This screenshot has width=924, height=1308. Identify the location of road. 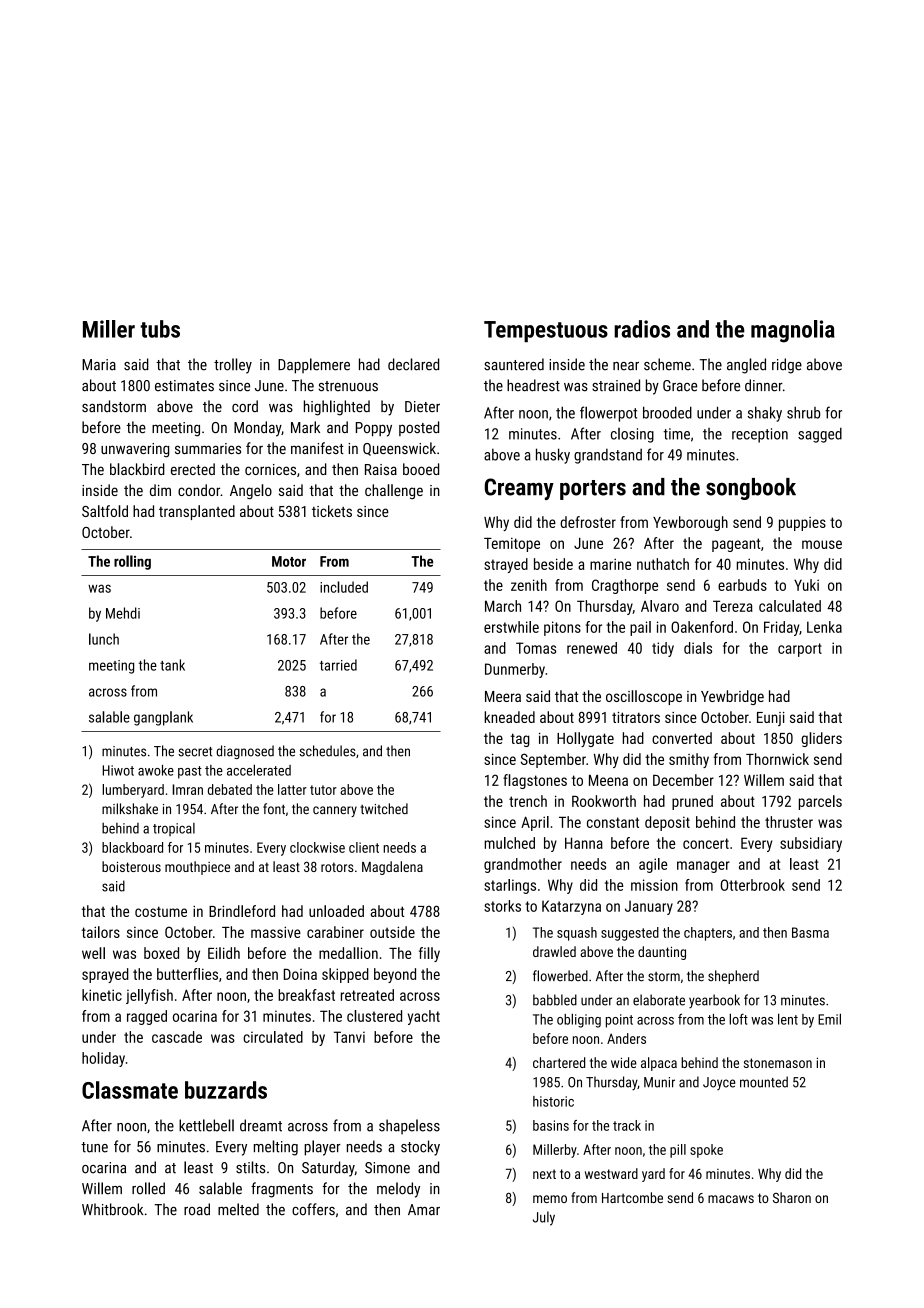
(197, 1209).
